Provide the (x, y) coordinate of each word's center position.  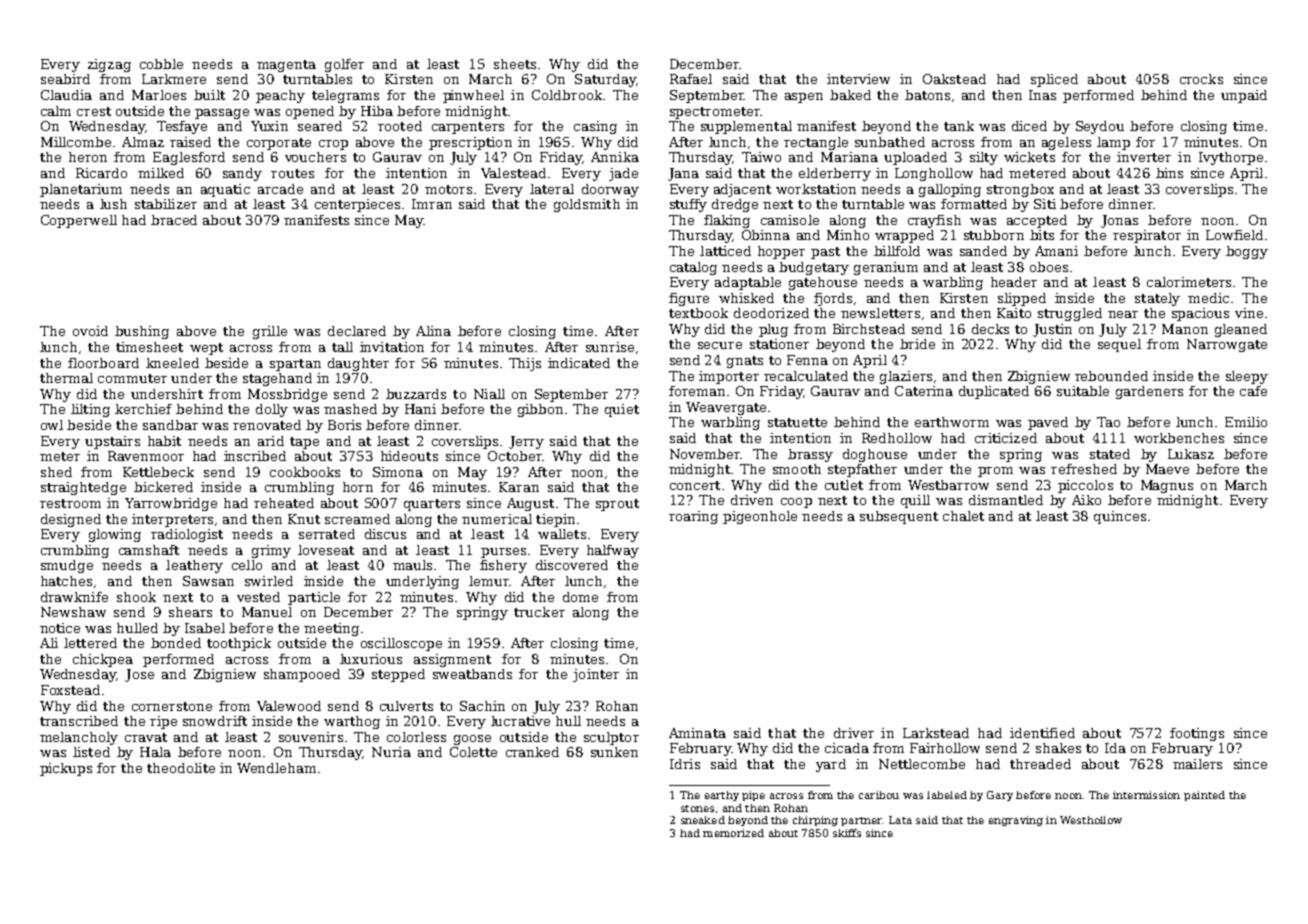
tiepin (555, 520)
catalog (693, 268)
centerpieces (357, 205)
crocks (1201, 79)
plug (773, 330)
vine (1249, 313)
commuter (132, 378)
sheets (515, 64)
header (1014, 282)
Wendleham (276, 768)
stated (1110, 454)
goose (472, 740)
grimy (271, 551)
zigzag (109, 65)
